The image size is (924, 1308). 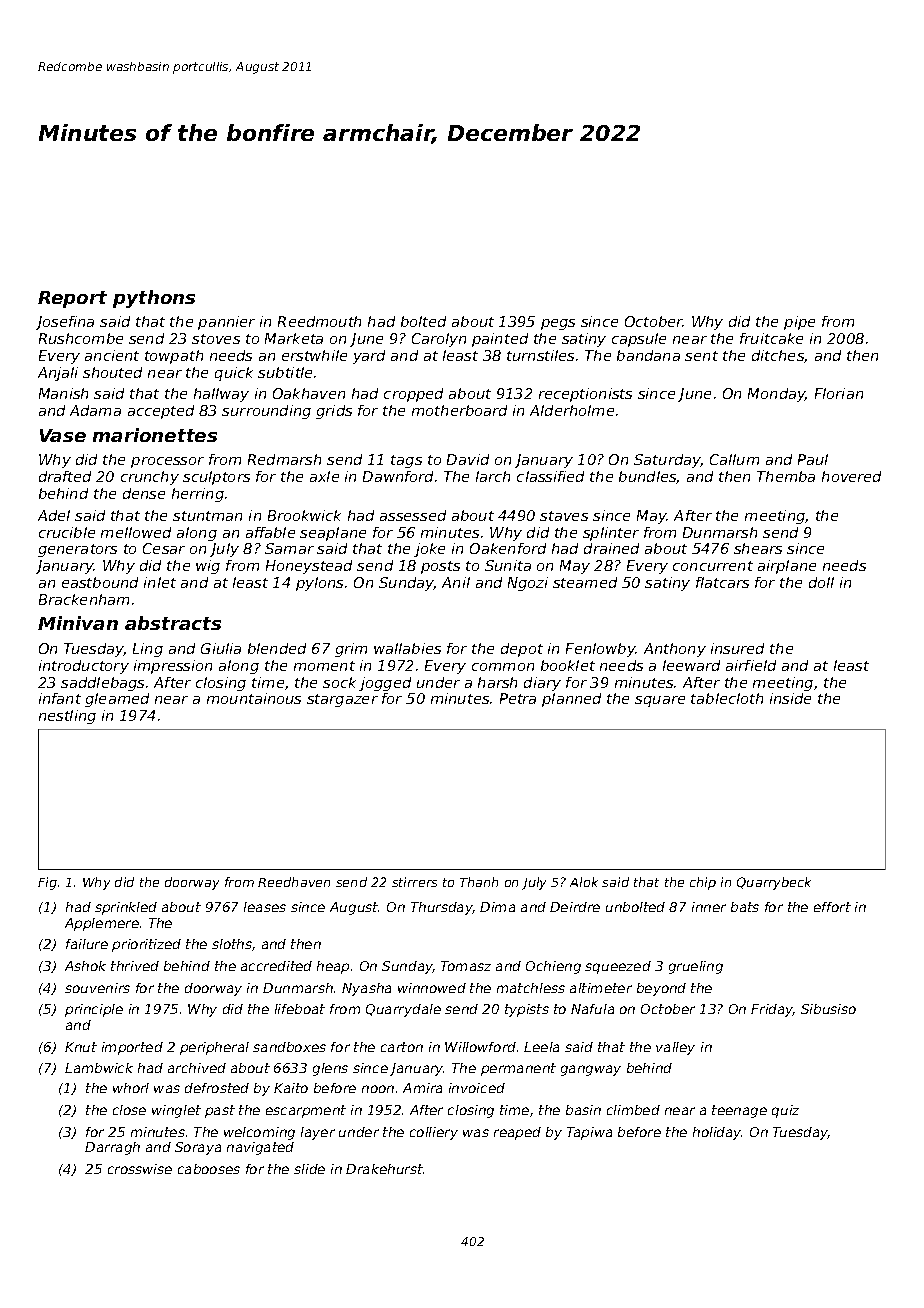 I want to click on beyond, so click(x=661, y=989).
